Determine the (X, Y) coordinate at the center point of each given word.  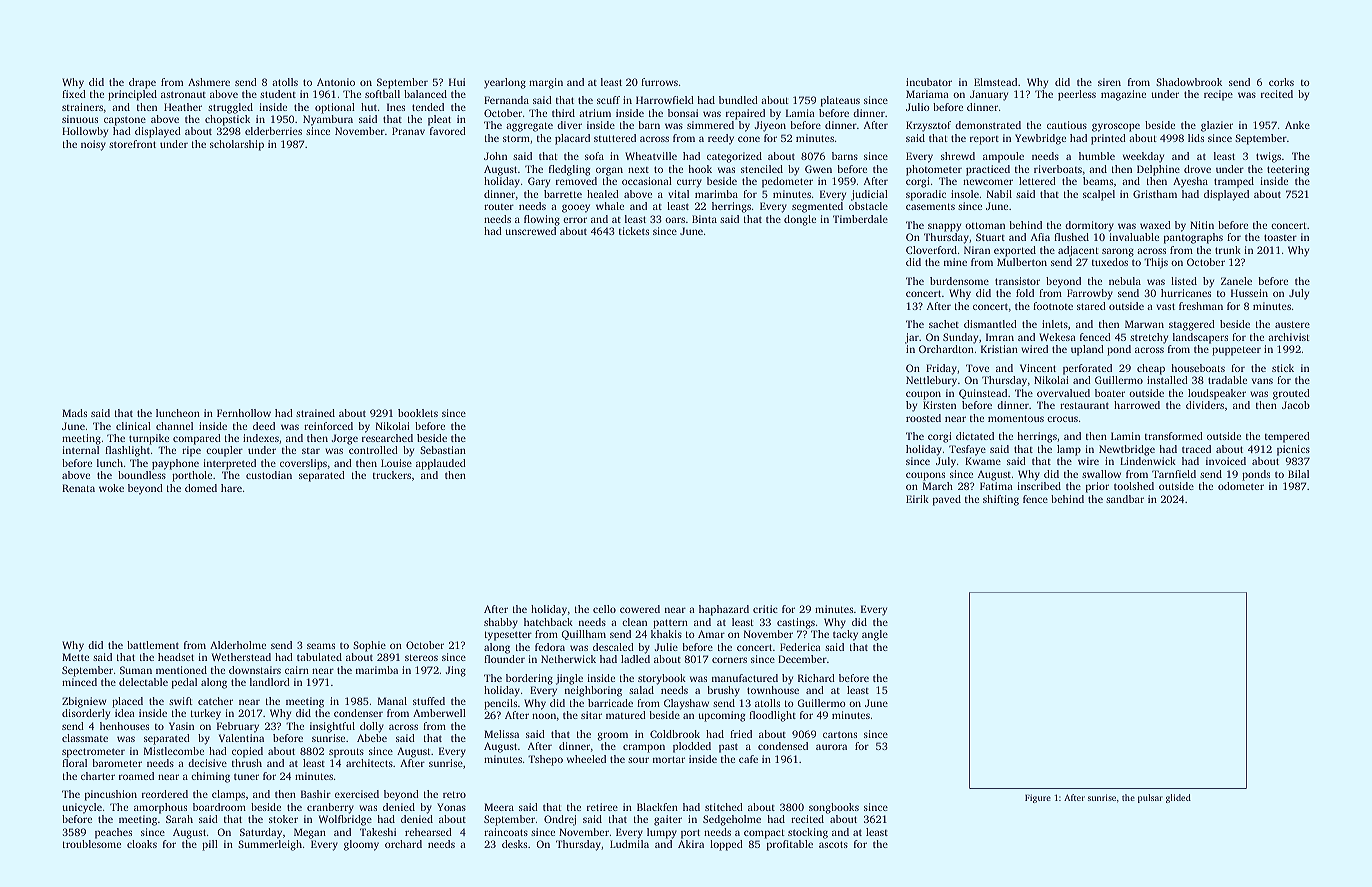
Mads (74, 413)
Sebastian (443, 450)
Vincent (1038, 368)
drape (142, 83)
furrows (659, 82)
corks (1281, 82)
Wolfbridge (345, 820)
